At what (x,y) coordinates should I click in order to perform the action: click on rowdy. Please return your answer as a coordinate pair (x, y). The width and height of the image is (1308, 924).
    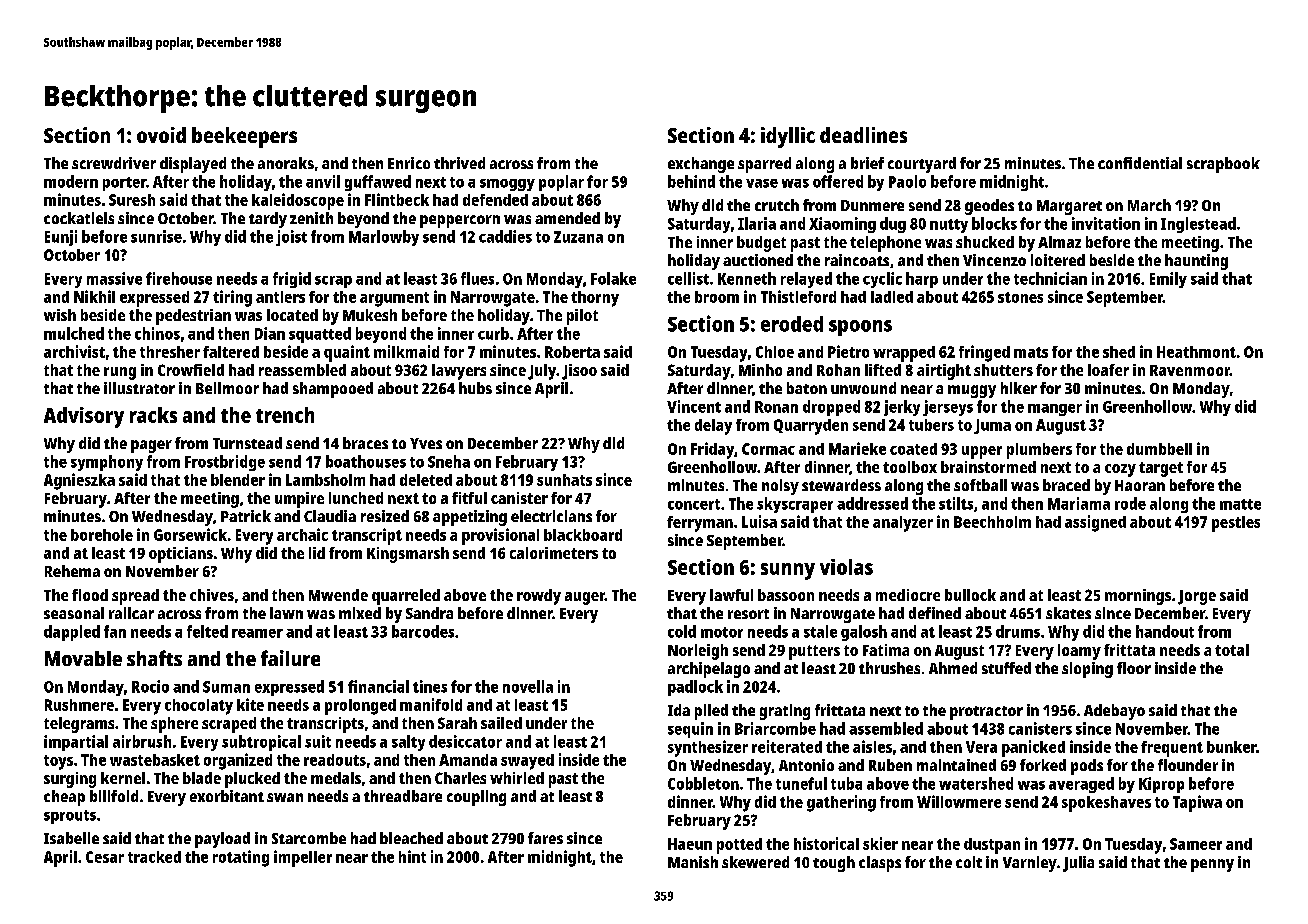
    Looking at the image, I should click on (539, 597).
